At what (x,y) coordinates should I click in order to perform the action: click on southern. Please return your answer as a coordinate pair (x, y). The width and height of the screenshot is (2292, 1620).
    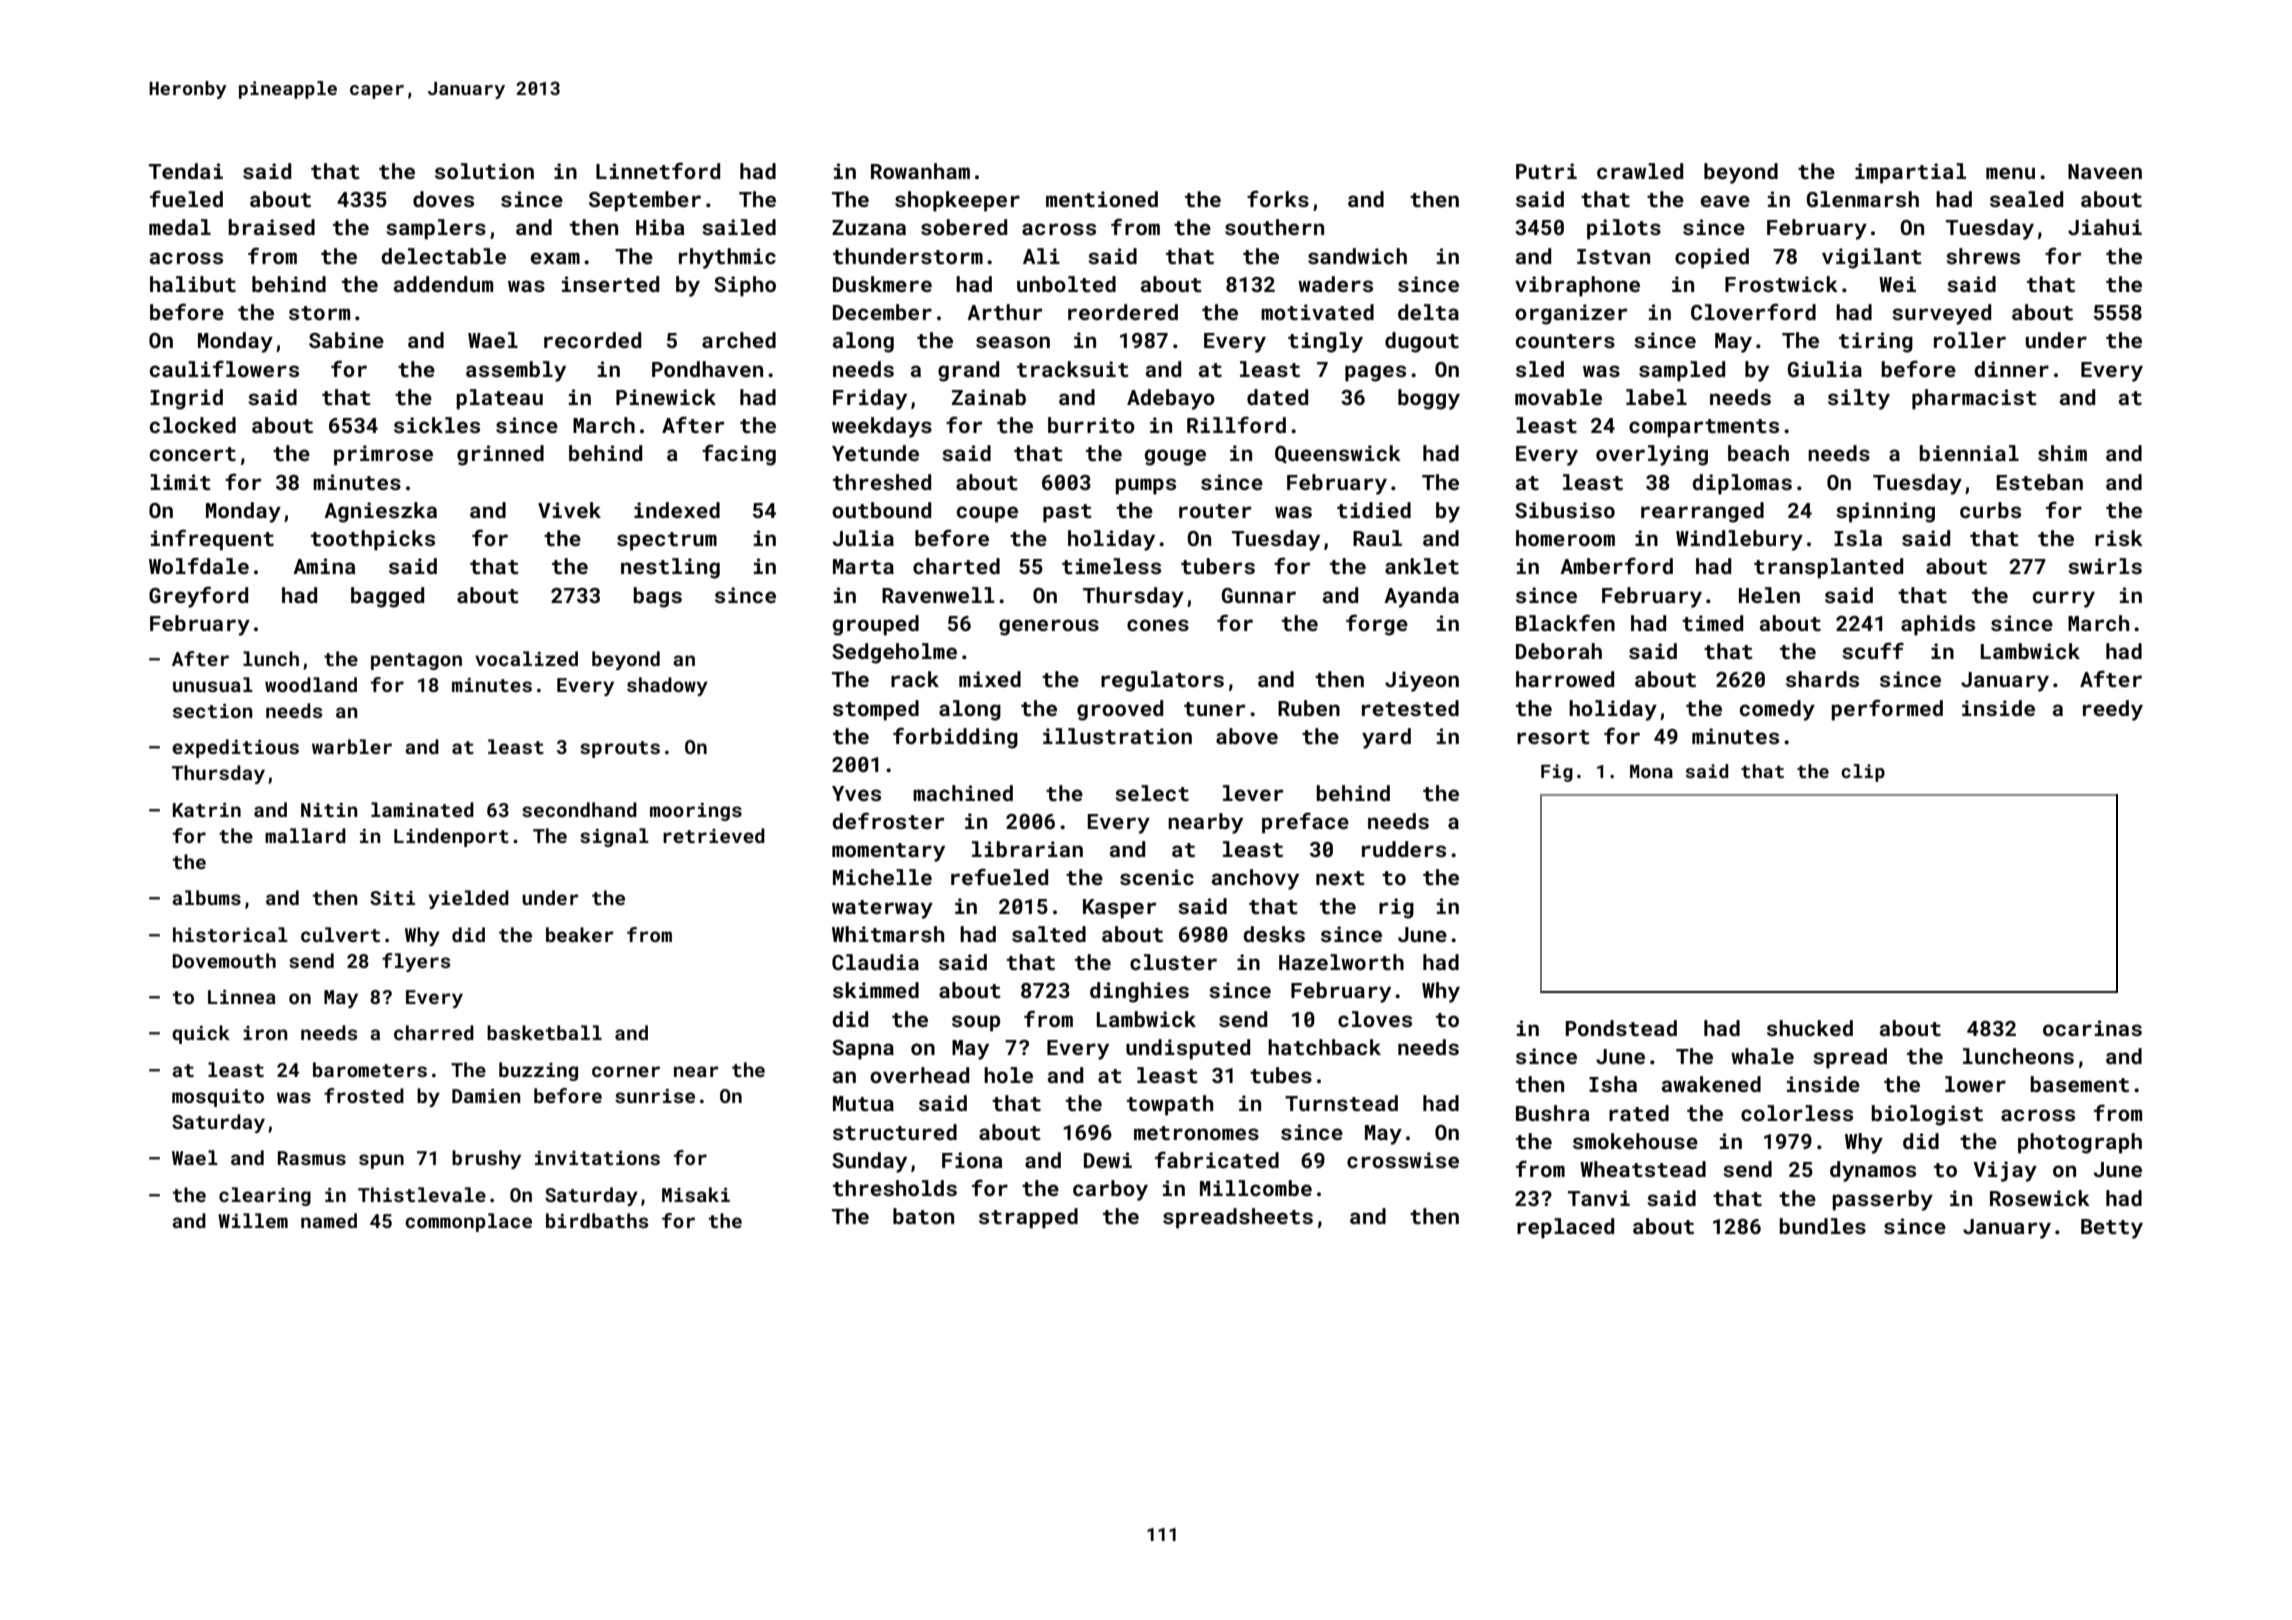
    Looking at the image, I should click on (1274, 227).
